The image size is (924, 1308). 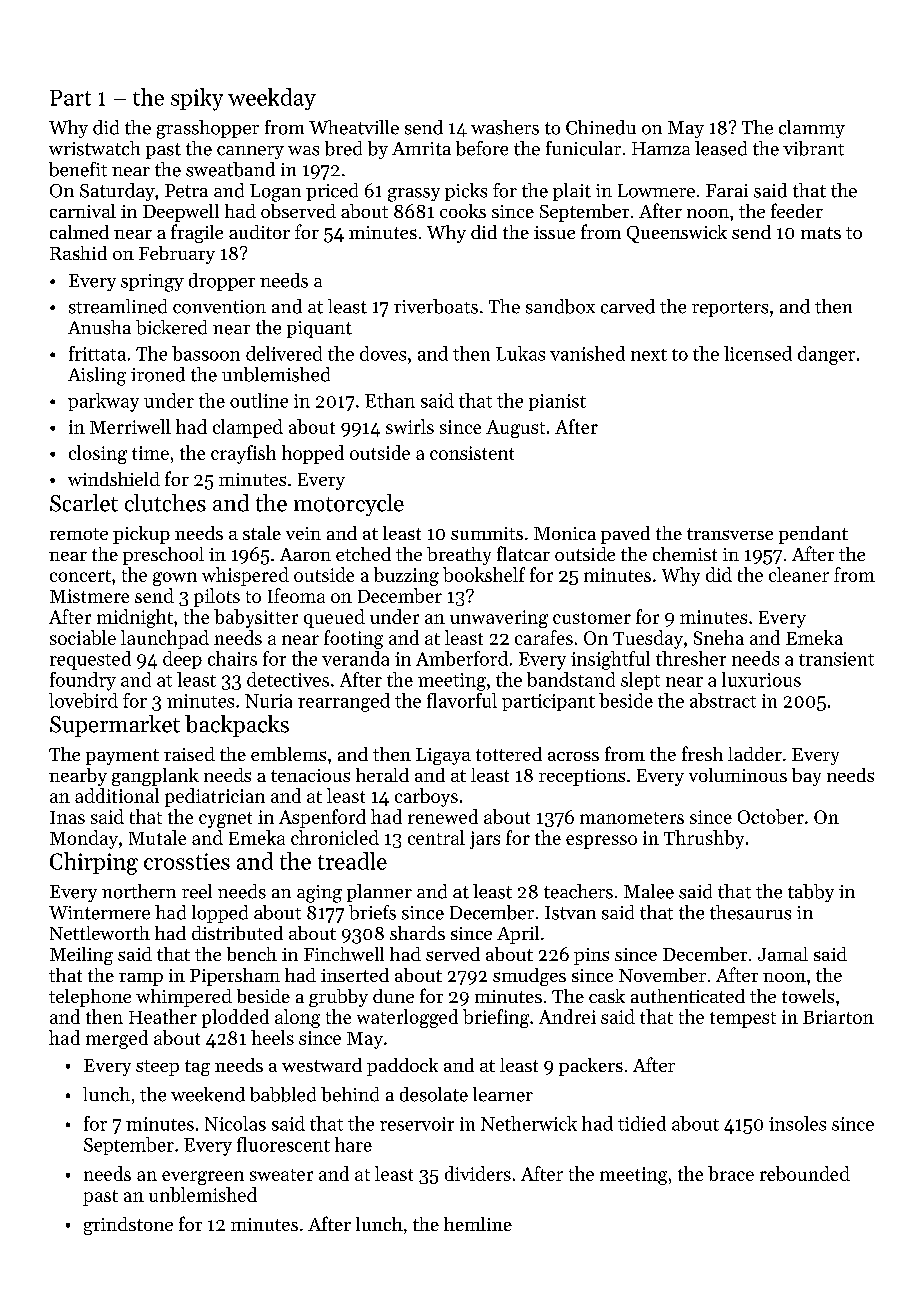 What do you see at coordinates (203, 1178) in the page?
I see `evergreen` at bounding box center [203, 1178].
